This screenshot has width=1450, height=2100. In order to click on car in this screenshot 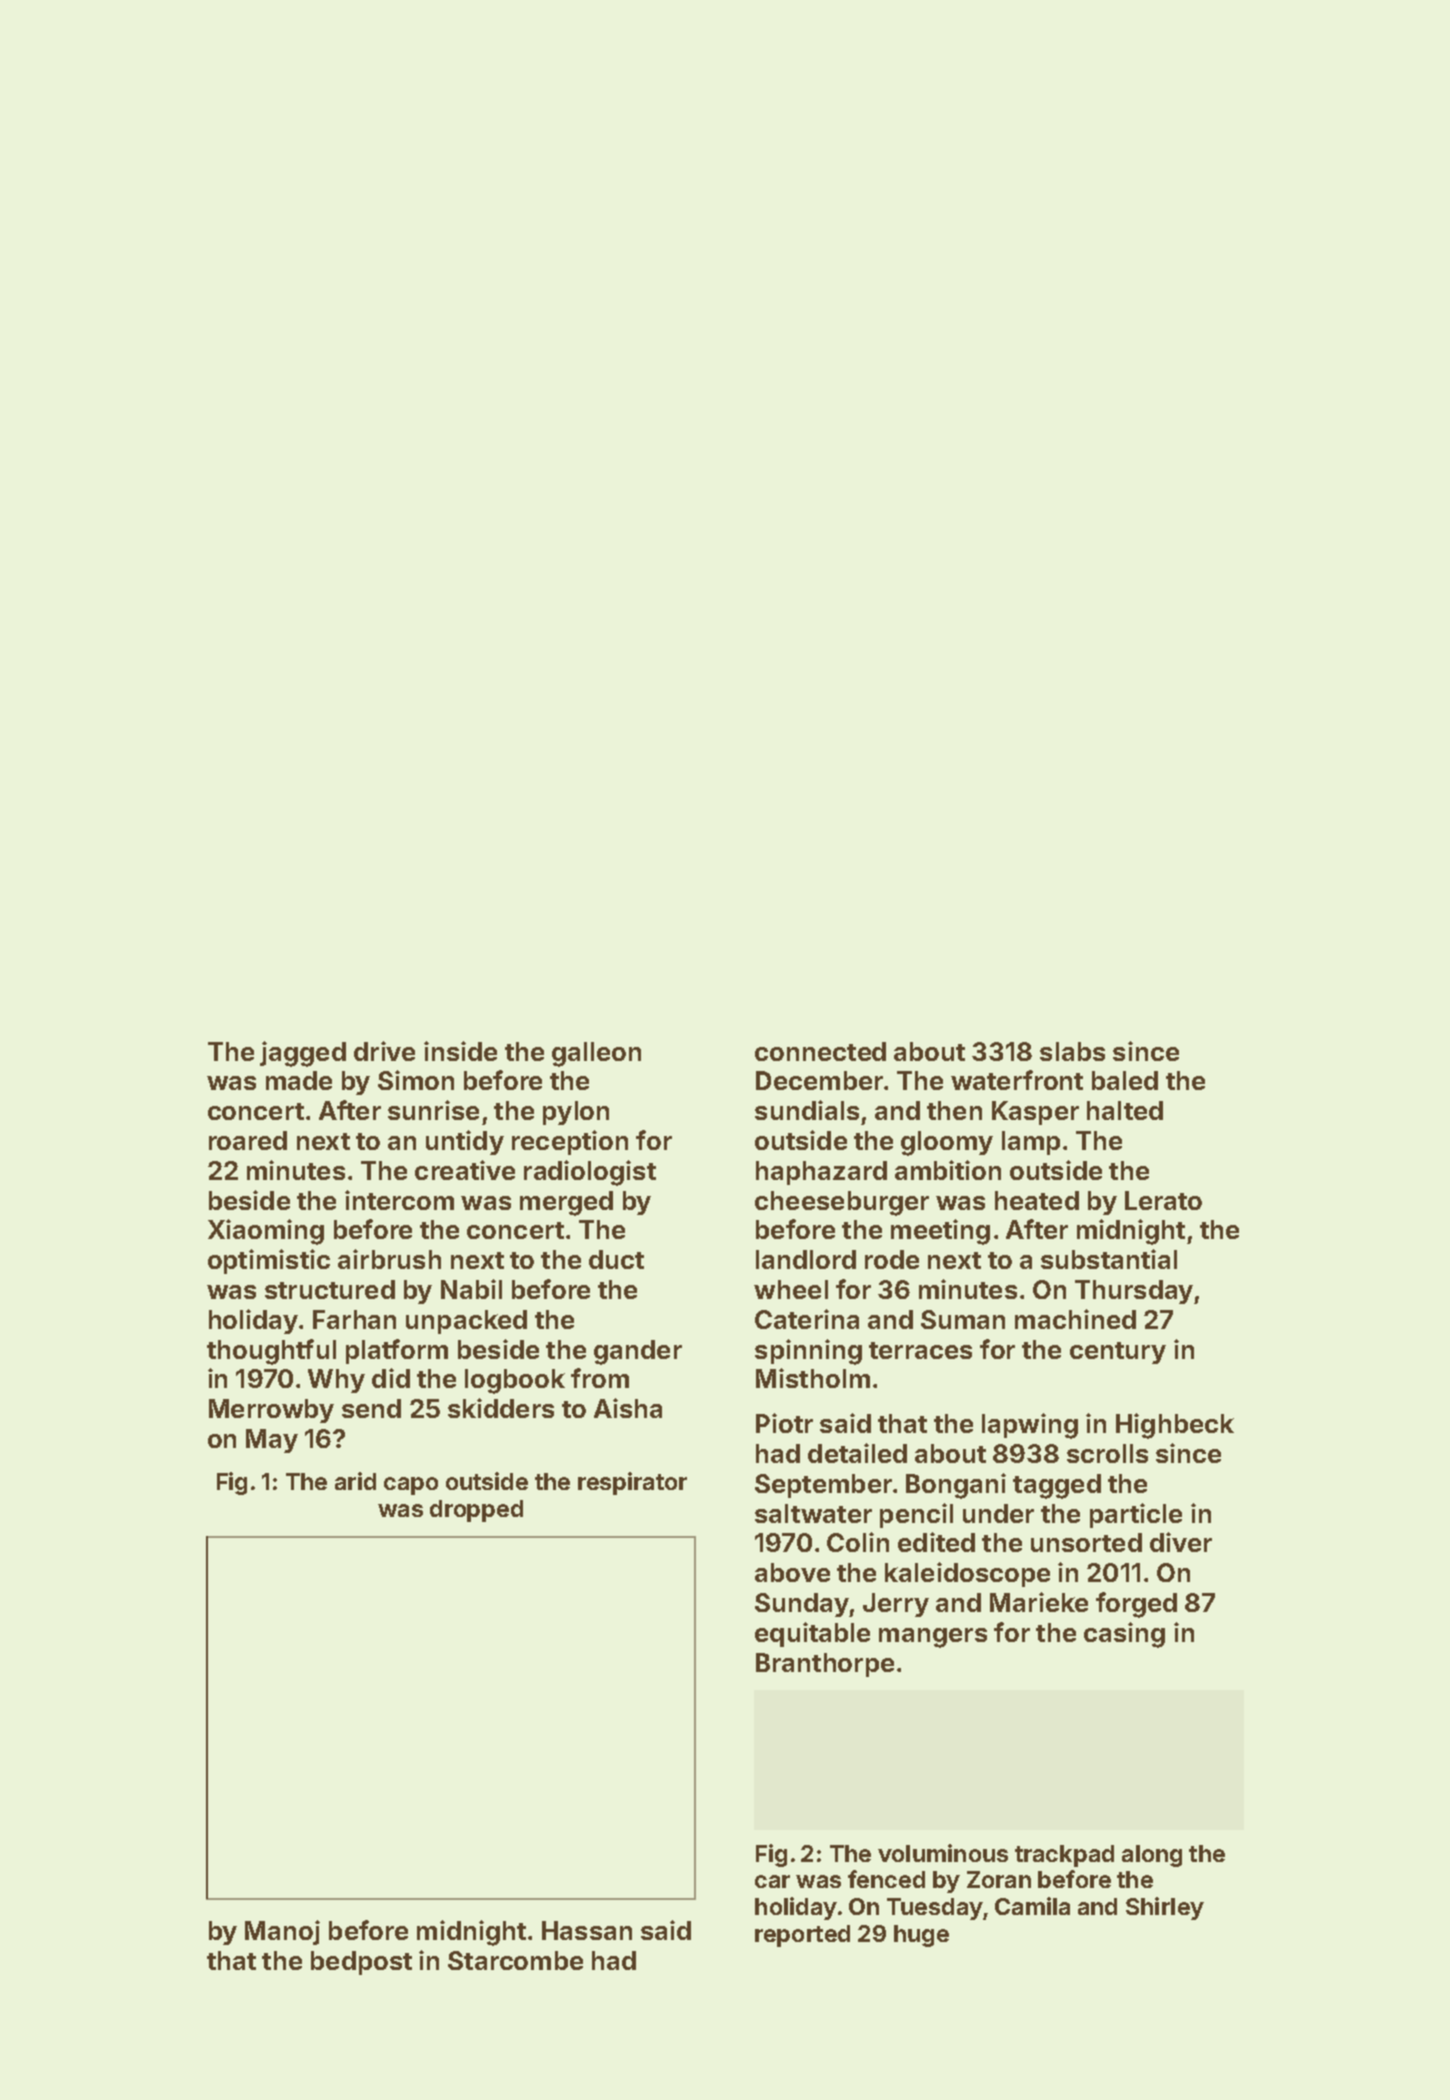, I will do `click(772, 1881)`.
